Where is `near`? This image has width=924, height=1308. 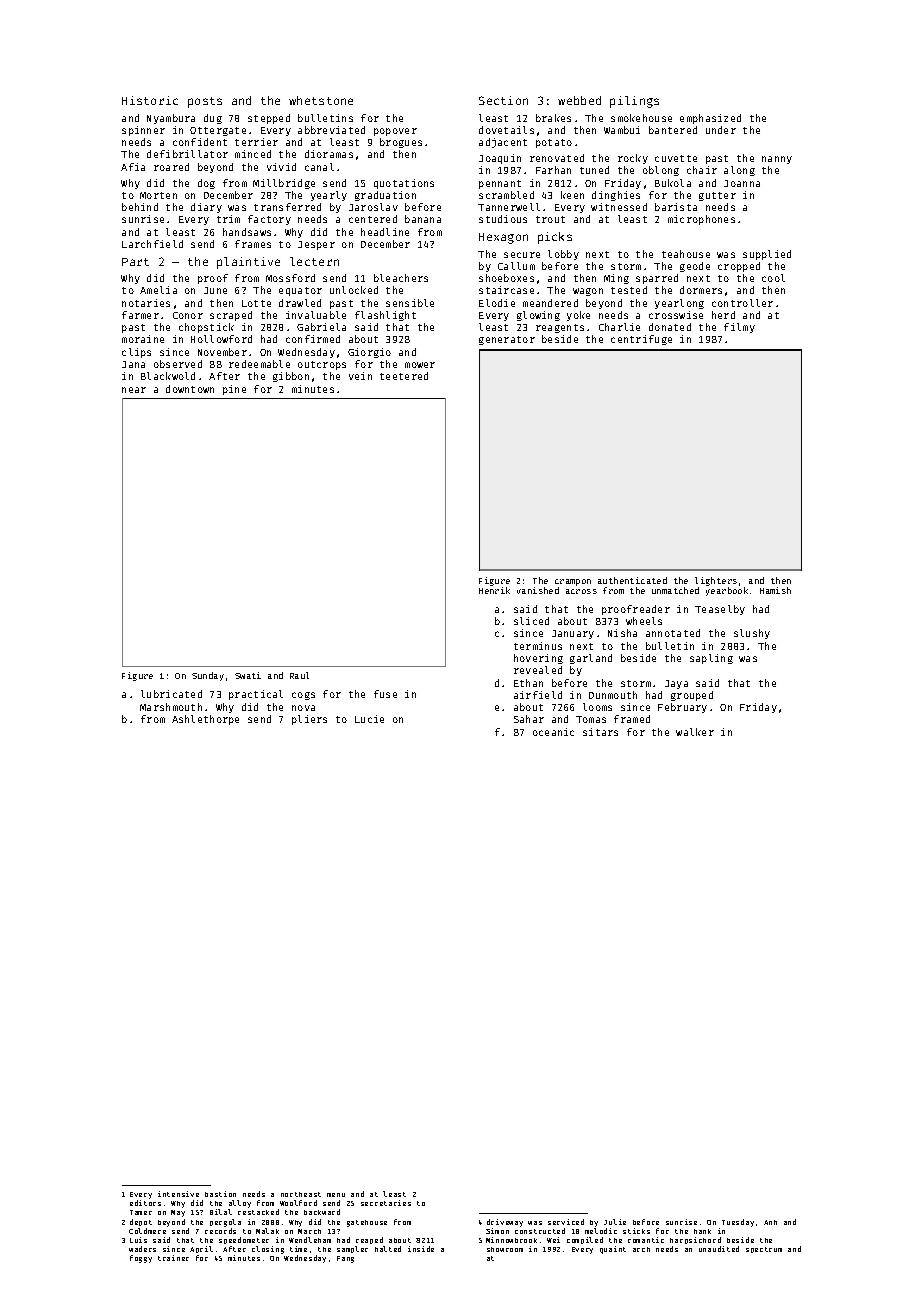
near is located at coordinates (134, 390).
